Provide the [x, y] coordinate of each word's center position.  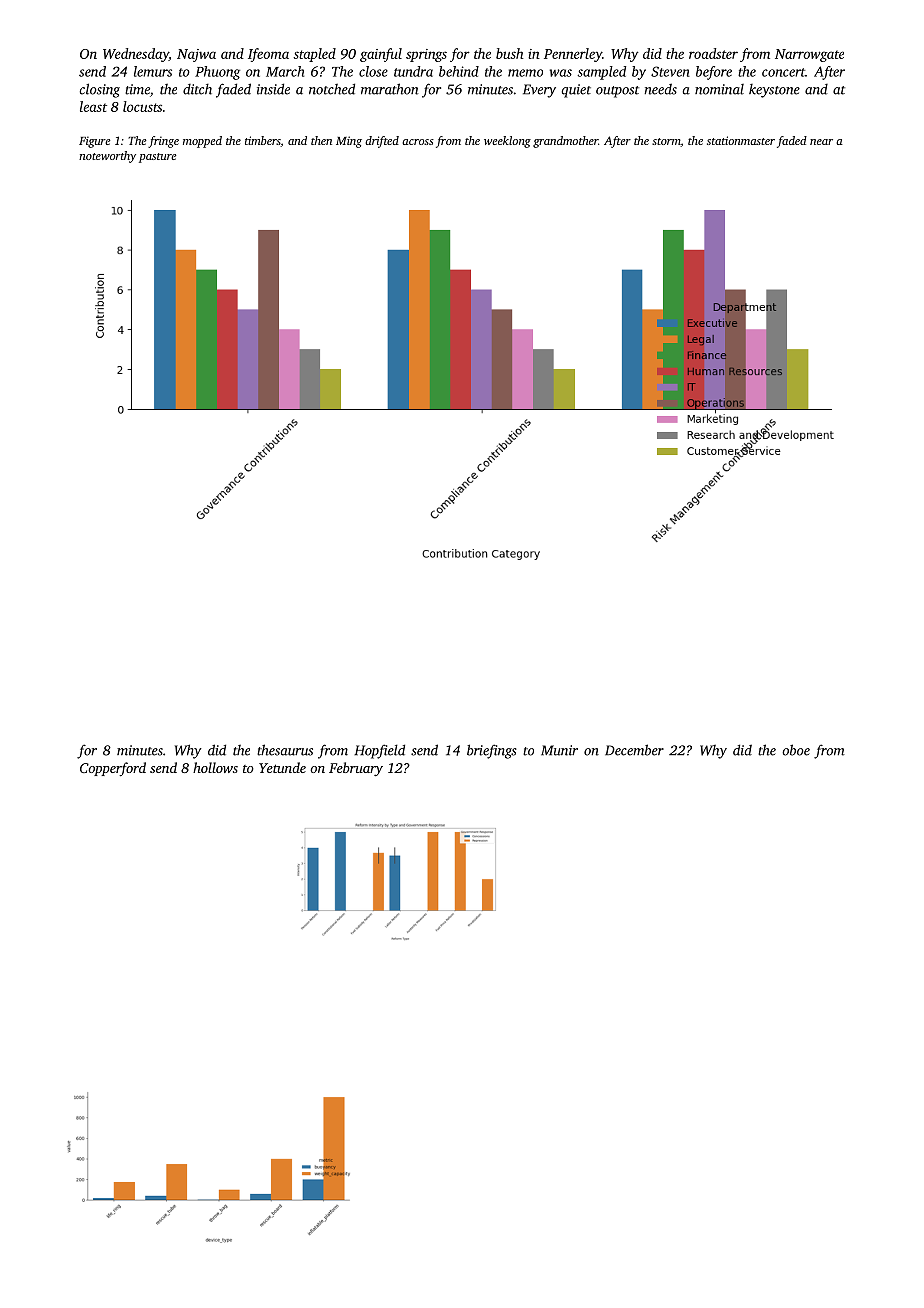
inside [273, 89]
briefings [492, 751]
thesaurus [285, 750]
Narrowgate [809, 55]
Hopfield [379, 751]
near [821, 142]
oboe [796, 750]
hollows [215, 767]
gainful [381, 55]
